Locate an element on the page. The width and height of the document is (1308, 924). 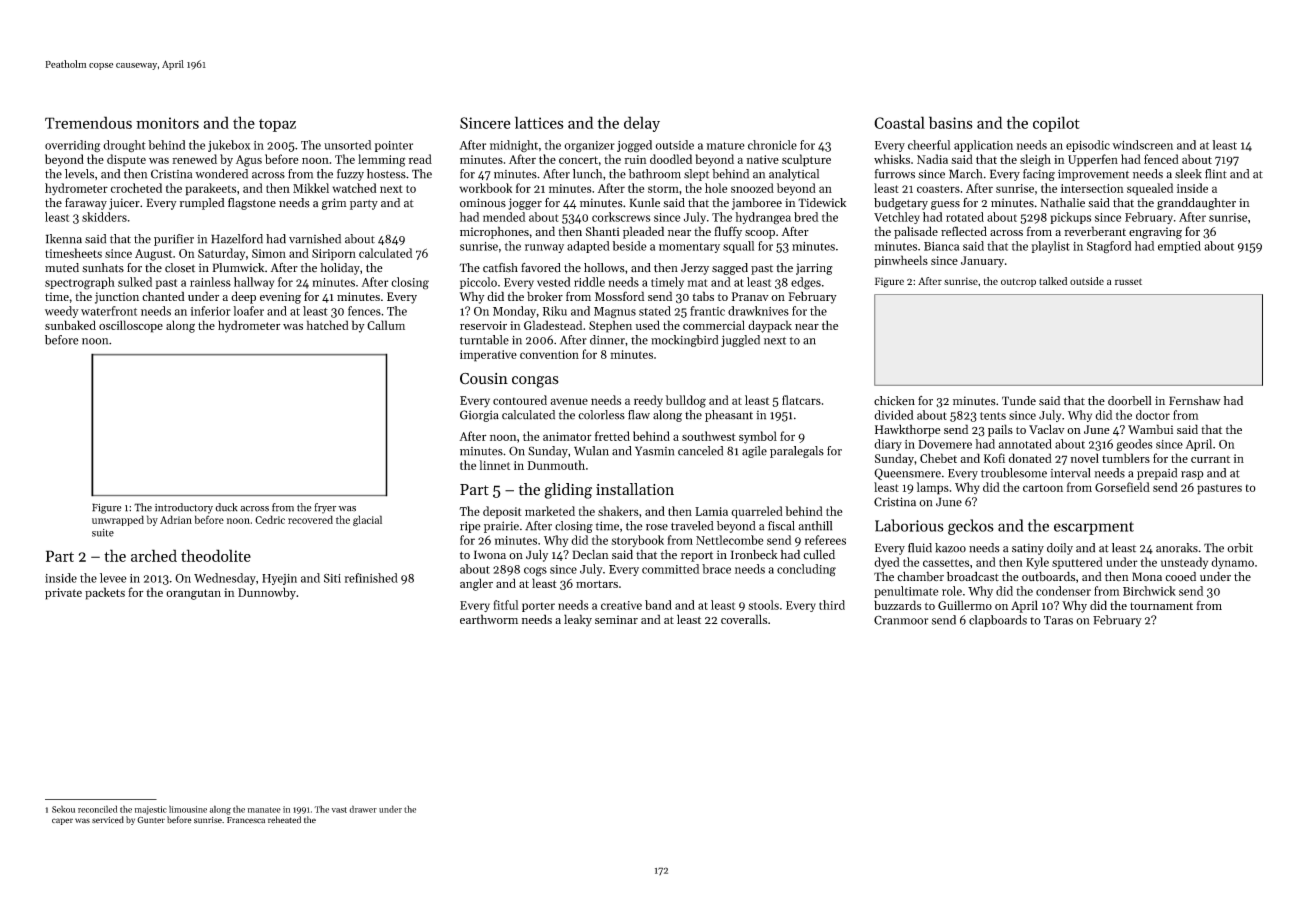
topaz is located at coordinates (277, 125).
